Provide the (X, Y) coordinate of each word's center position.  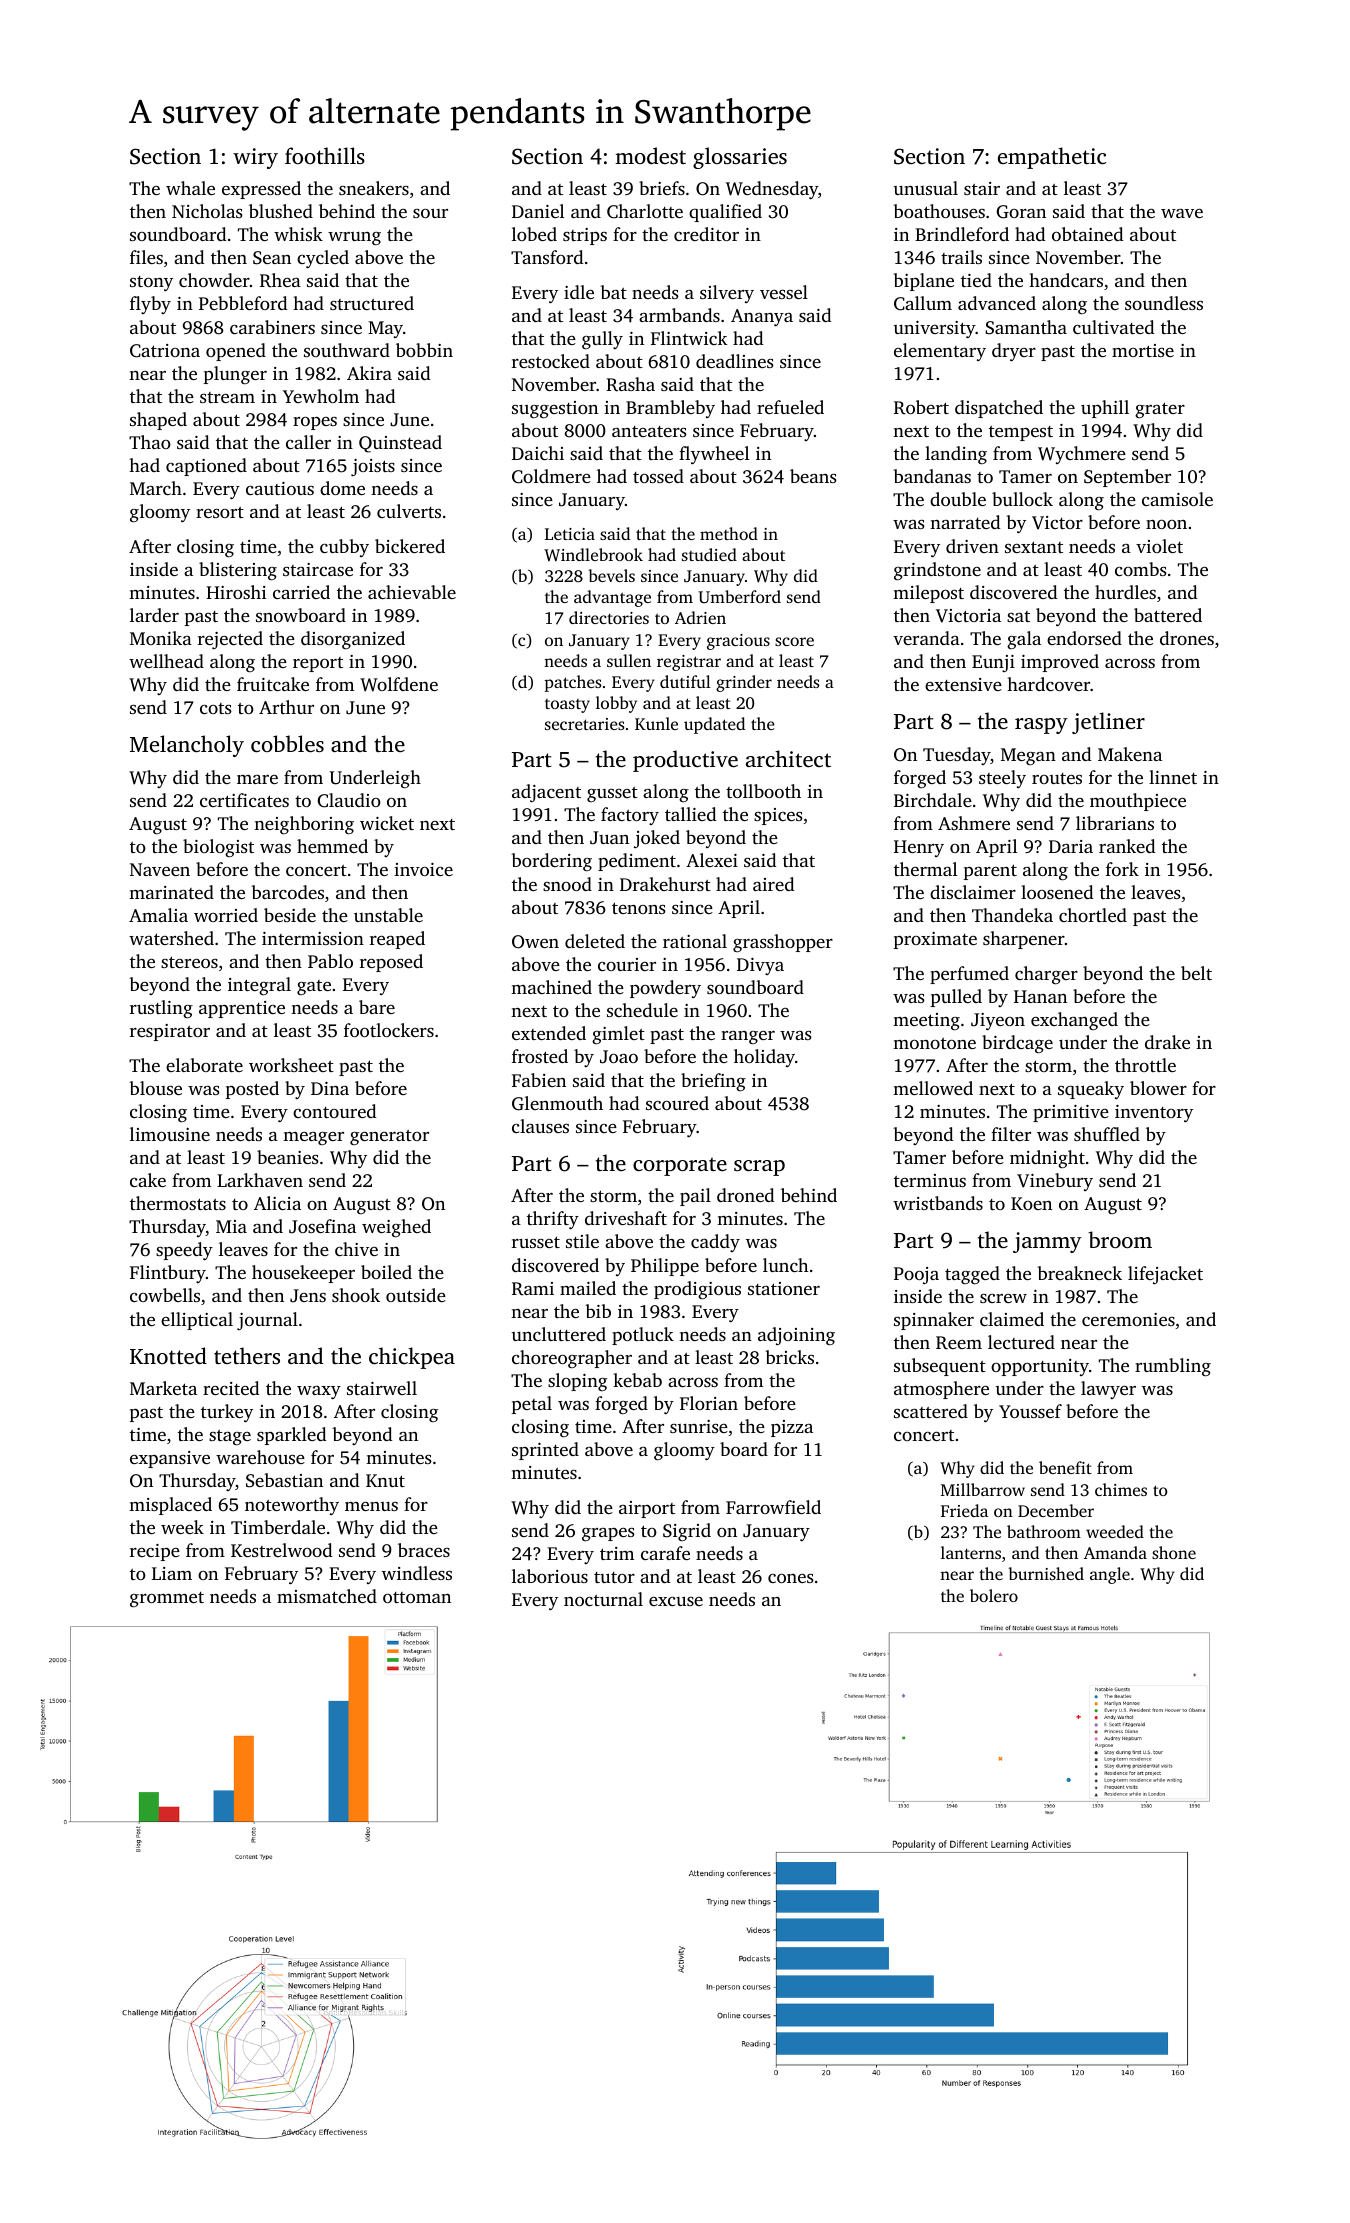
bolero (994, 1595)
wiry (255, 158)
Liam (172, 1573)
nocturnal (603, 1599)
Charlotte (645, 211)
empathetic (1052, 158)
